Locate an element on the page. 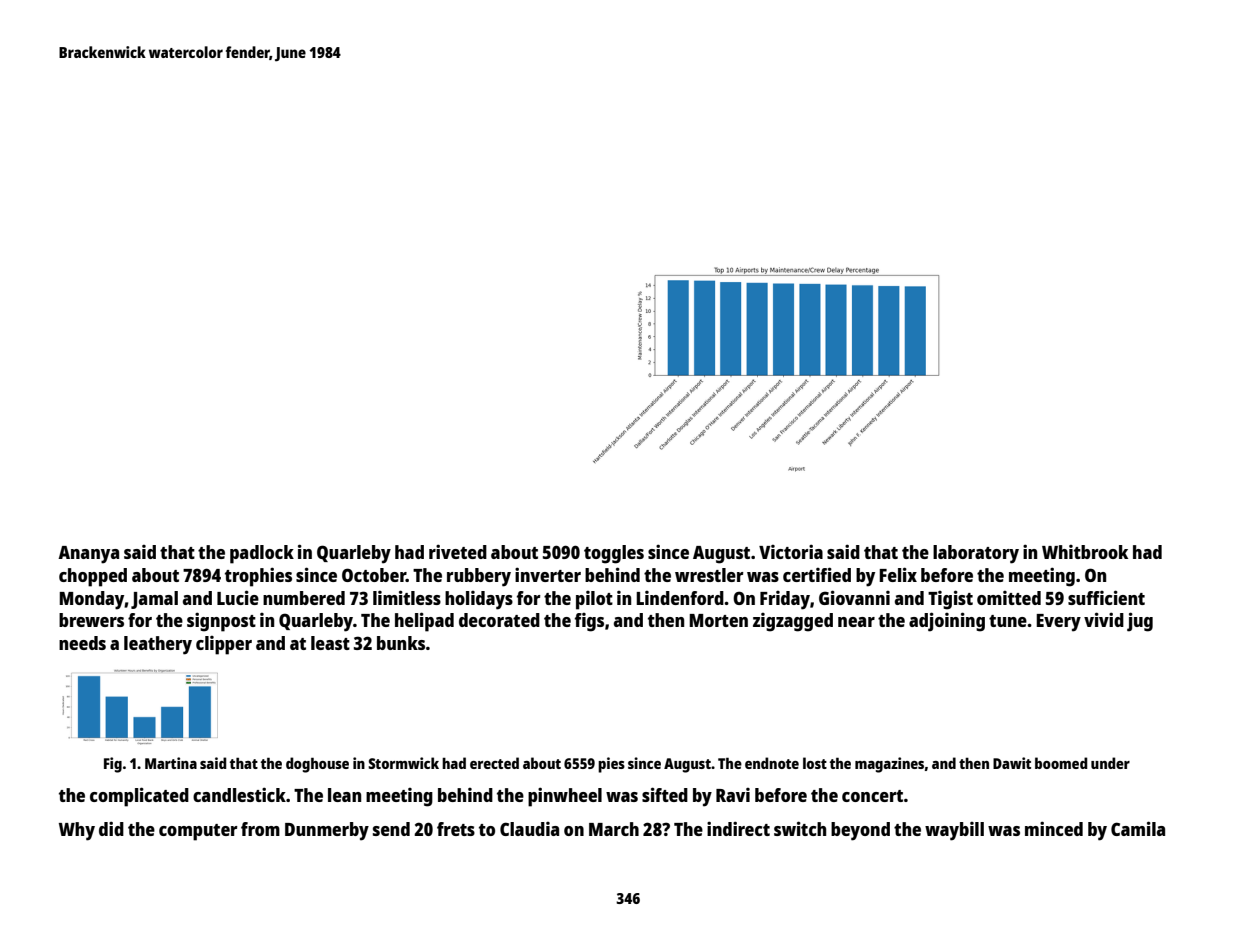 The height and width of the image is (952, 1233). riveted is located at coordinates (458, 551).
